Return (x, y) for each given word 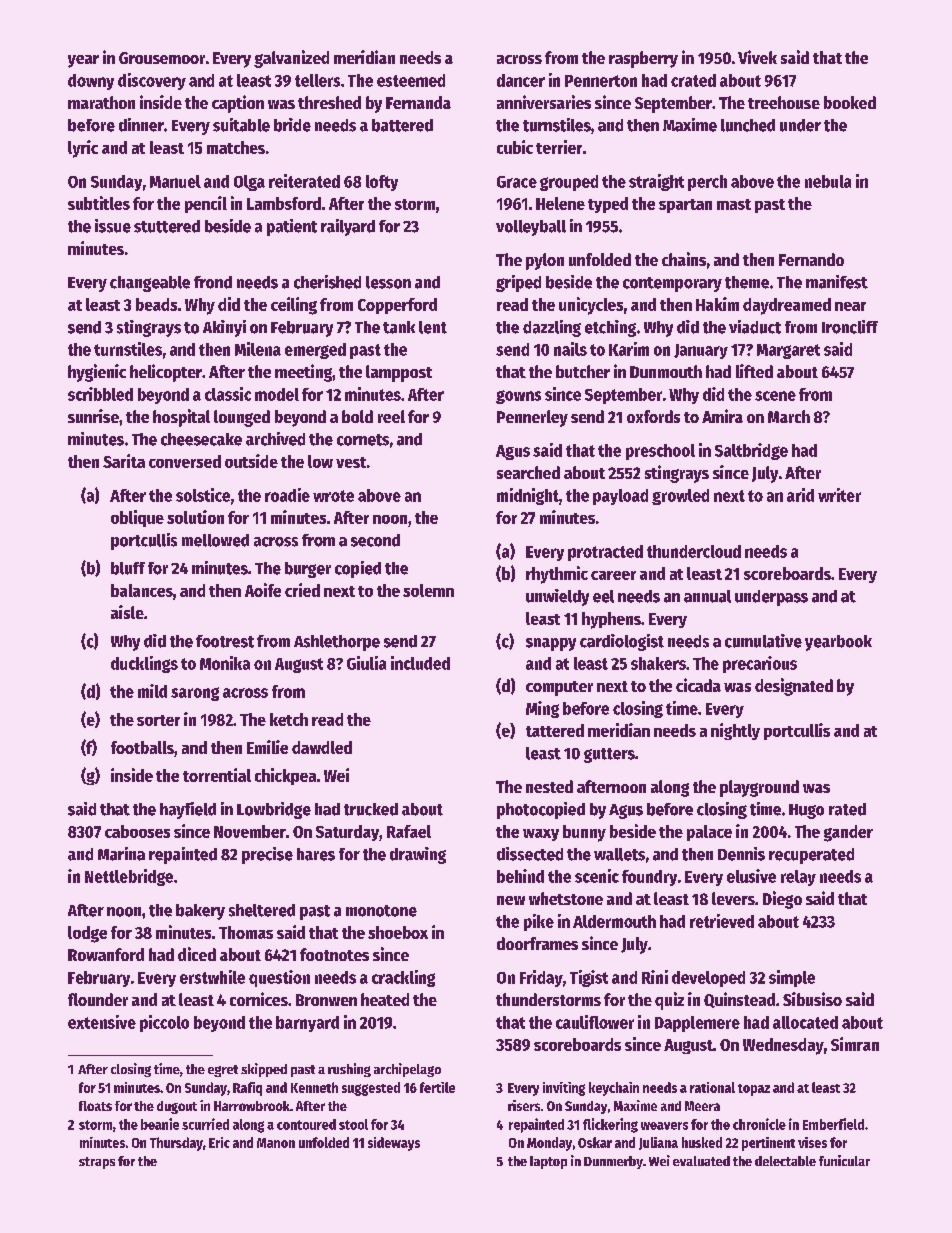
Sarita (124, 461)
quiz (669, 1001)
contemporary (672, 284)
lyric (83, 149)
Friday (541, 978)
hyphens (611, 620)
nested (549, 786)
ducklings (144, 664)
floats (95, 1106)
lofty (382, 183)
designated (794, 687)
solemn (428, 590)
